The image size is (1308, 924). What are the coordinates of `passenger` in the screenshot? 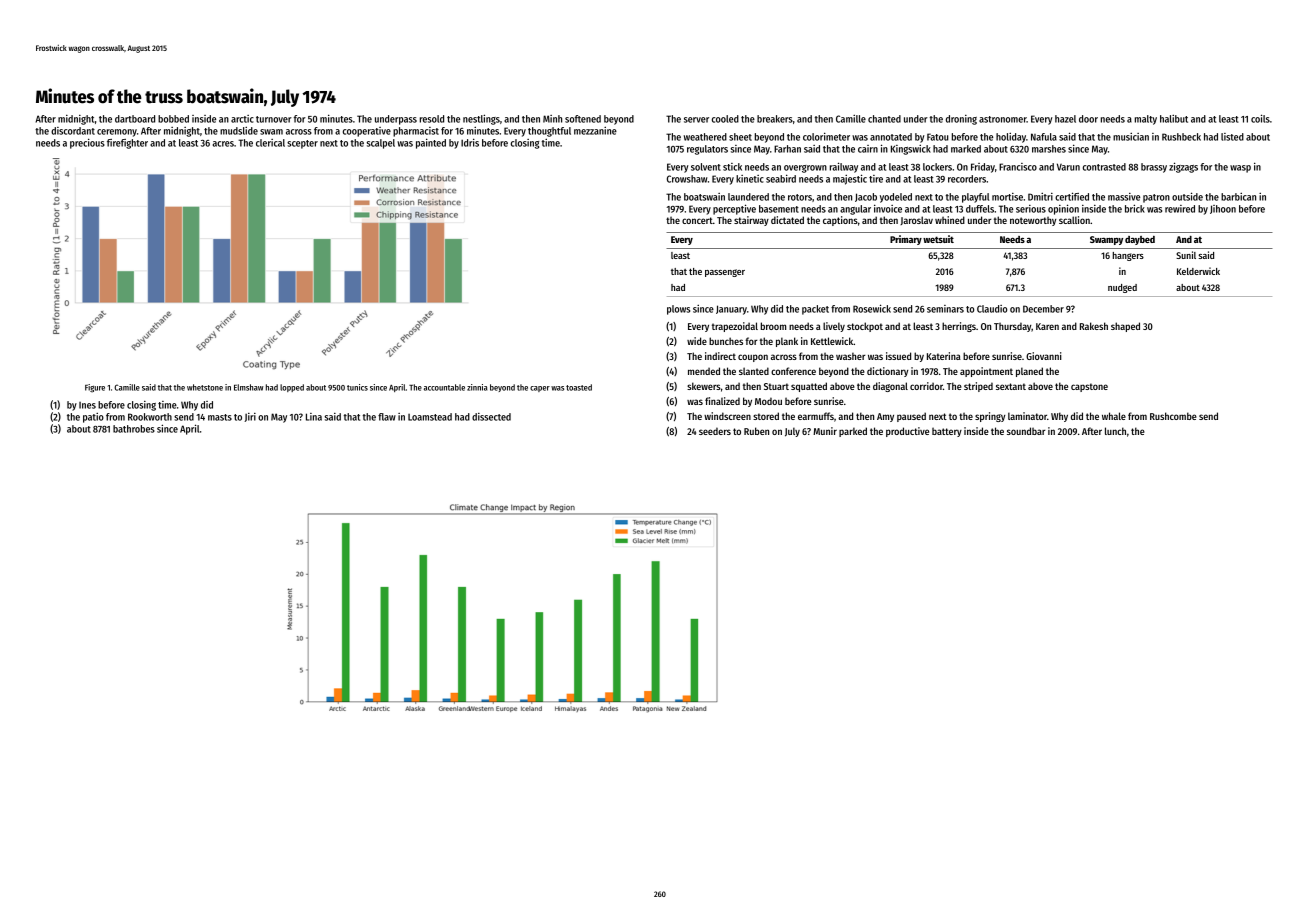 It's located at (725, 273).
